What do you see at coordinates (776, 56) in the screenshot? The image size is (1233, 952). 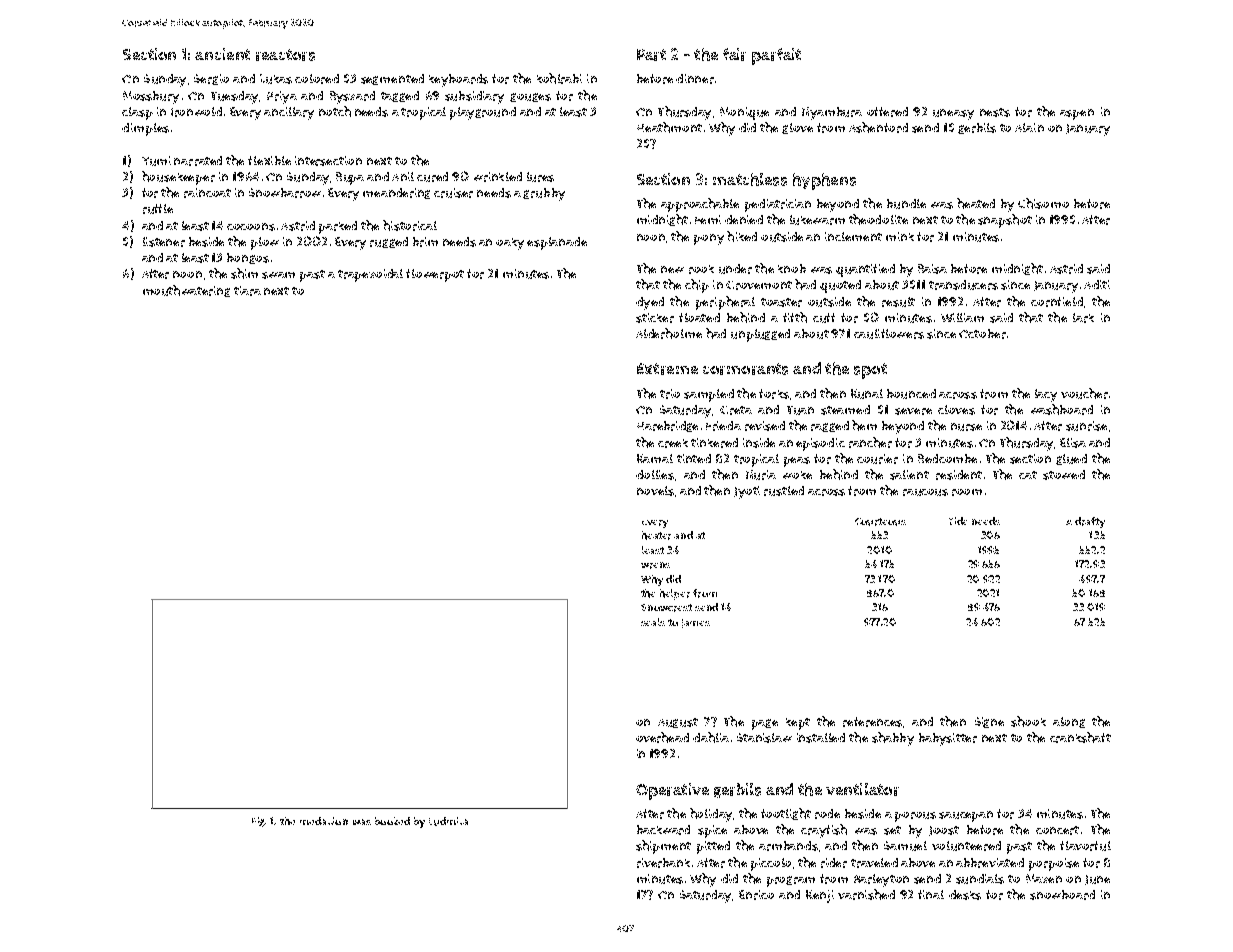 I see `parfait` at bounding box center [776, 56].
